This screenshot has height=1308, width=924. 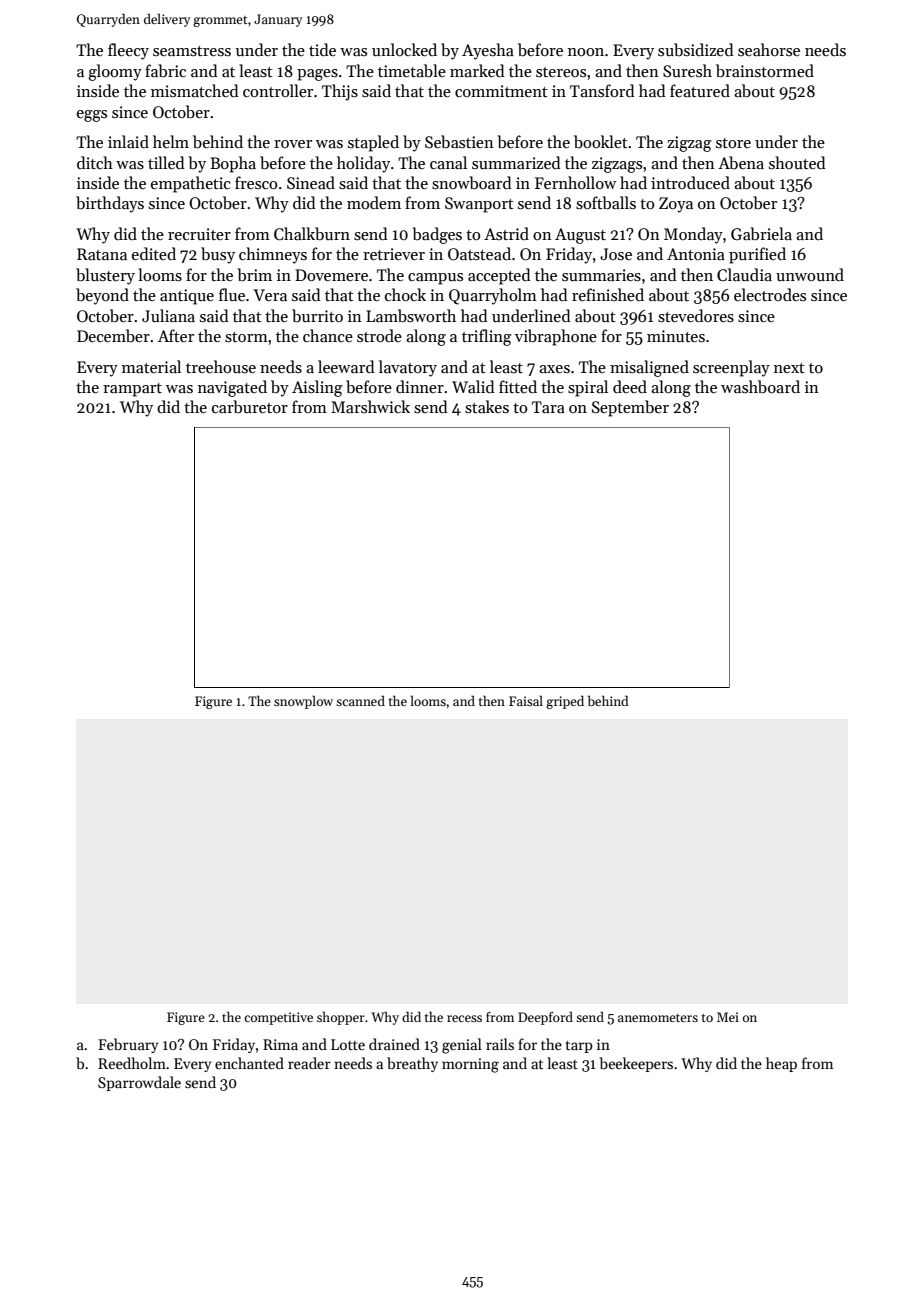 What do you see at coordinates (586, 52) in the screenshot?
I see `noon` at bounding box center [586, 52].
